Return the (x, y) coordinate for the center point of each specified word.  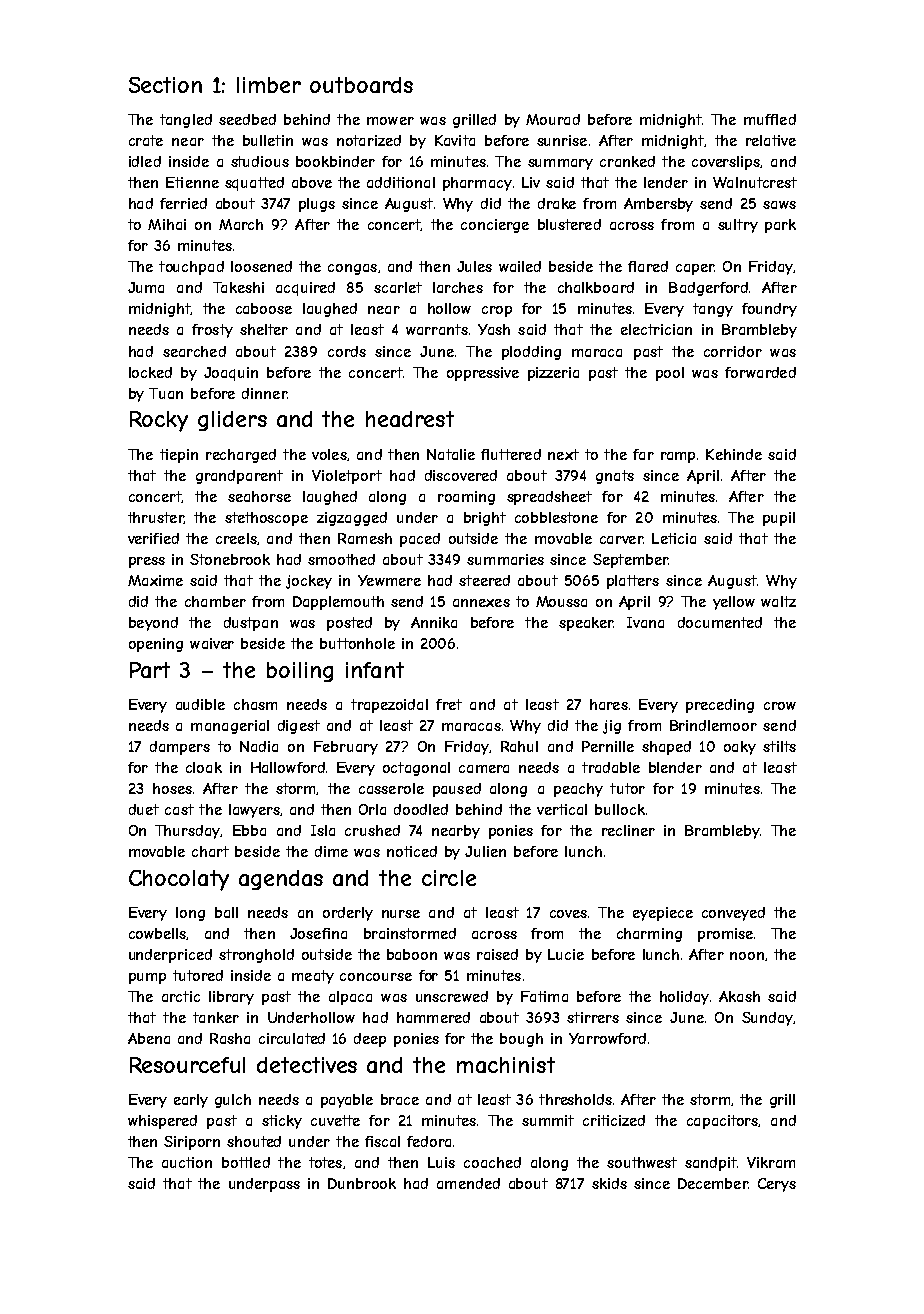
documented (720, 622)
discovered (461, 475)
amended (468, 1183)
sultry (738, 226)
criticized (614, 1120)
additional (401, 182)
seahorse (259, 496)
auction (187, 1162)
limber (269, 85)
